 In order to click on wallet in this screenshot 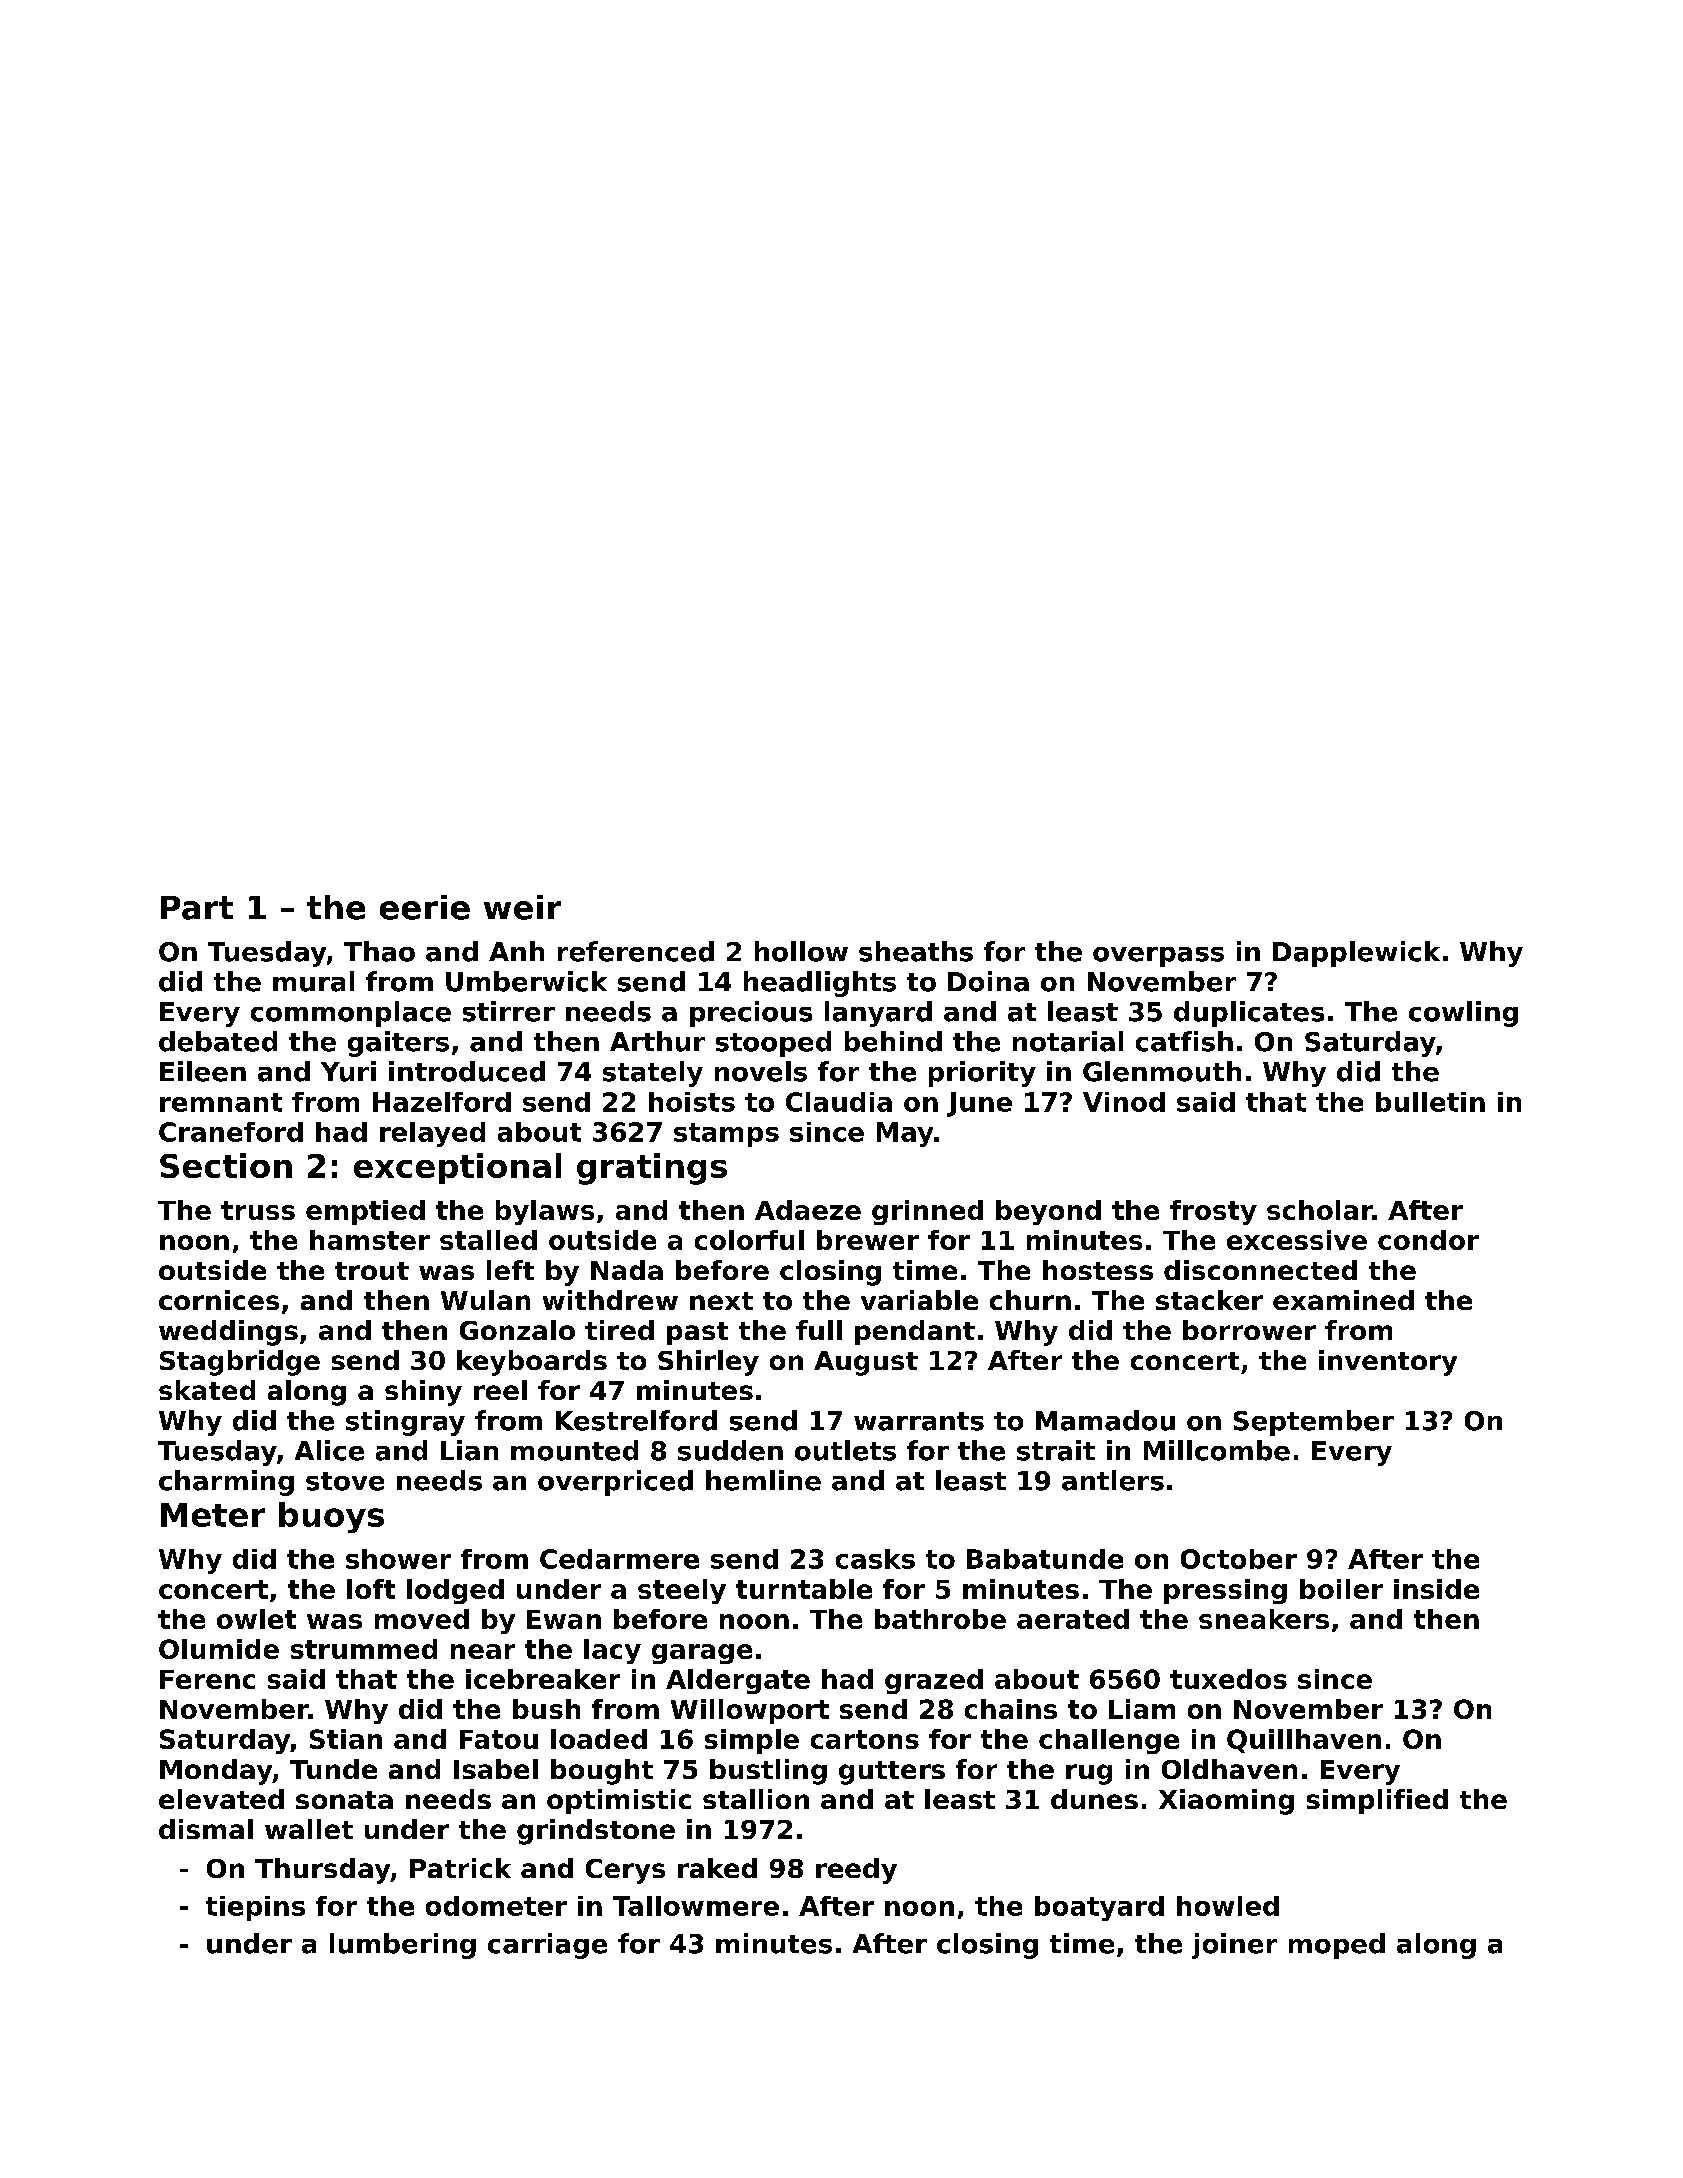, I will do `click(309, 1829)`.
